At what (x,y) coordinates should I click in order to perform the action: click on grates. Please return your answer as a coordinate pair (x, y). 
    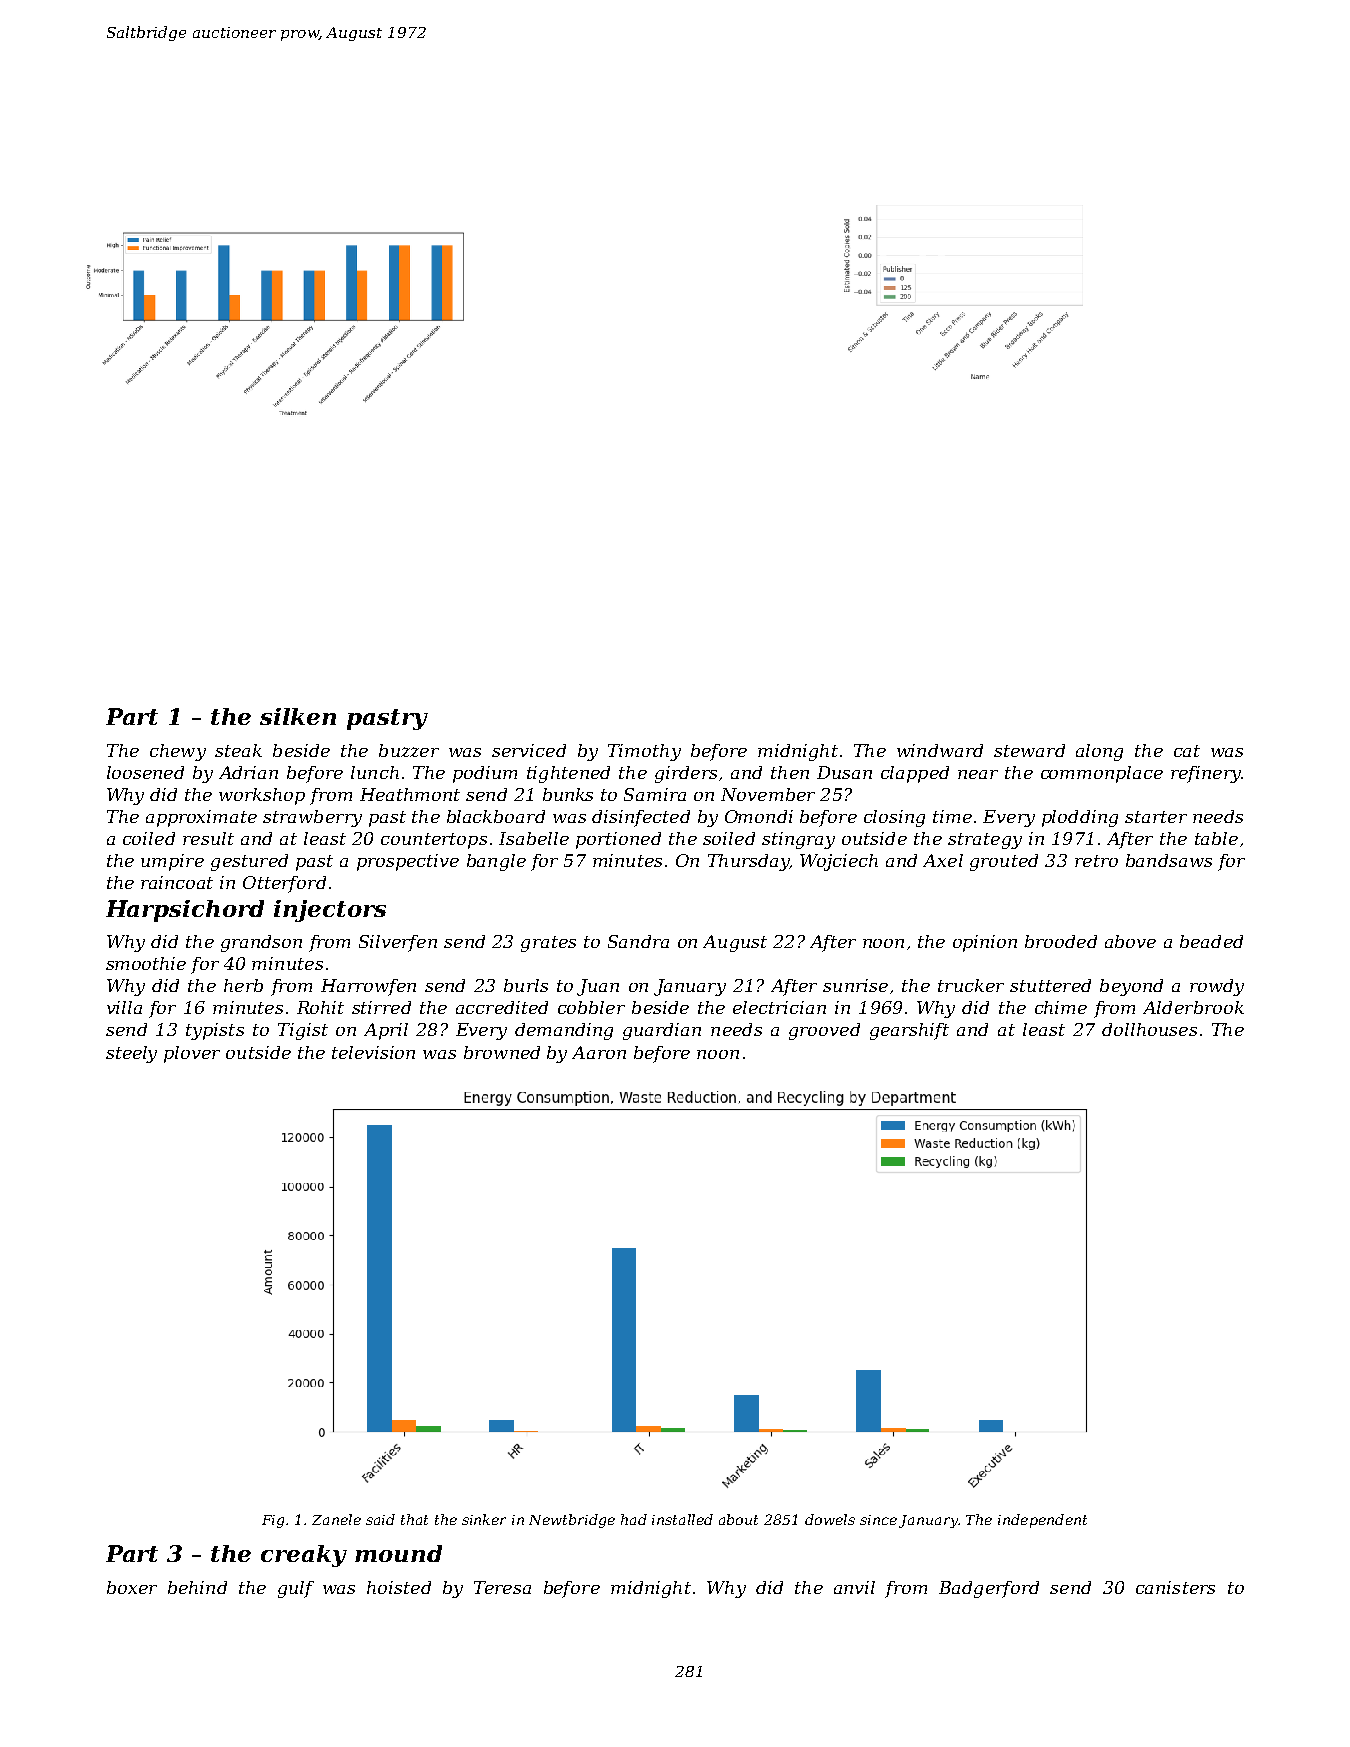
    Looking at the image, I should click on (548, 944).
